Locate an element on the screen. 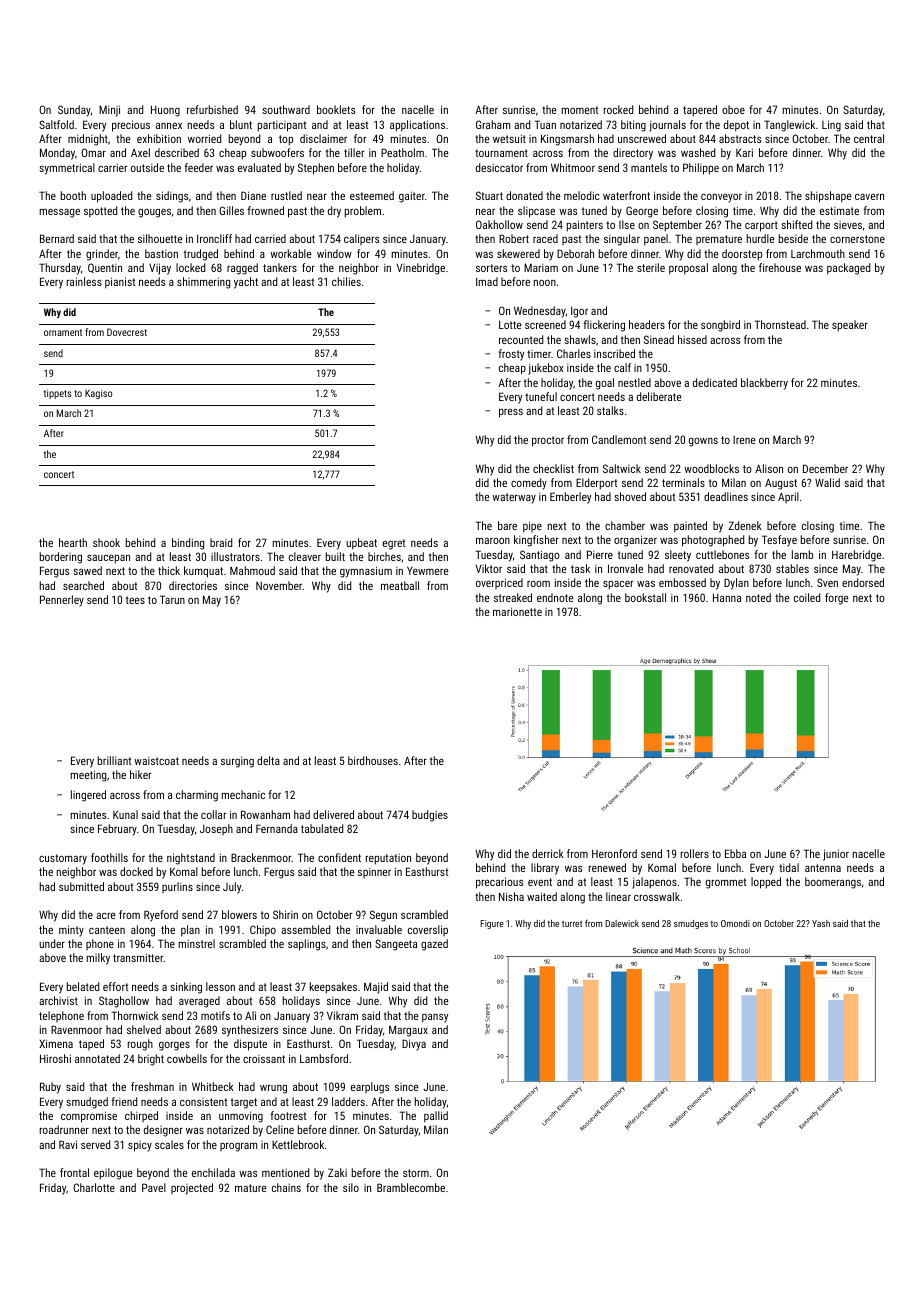  confident is located at coordinates (339, 857).
